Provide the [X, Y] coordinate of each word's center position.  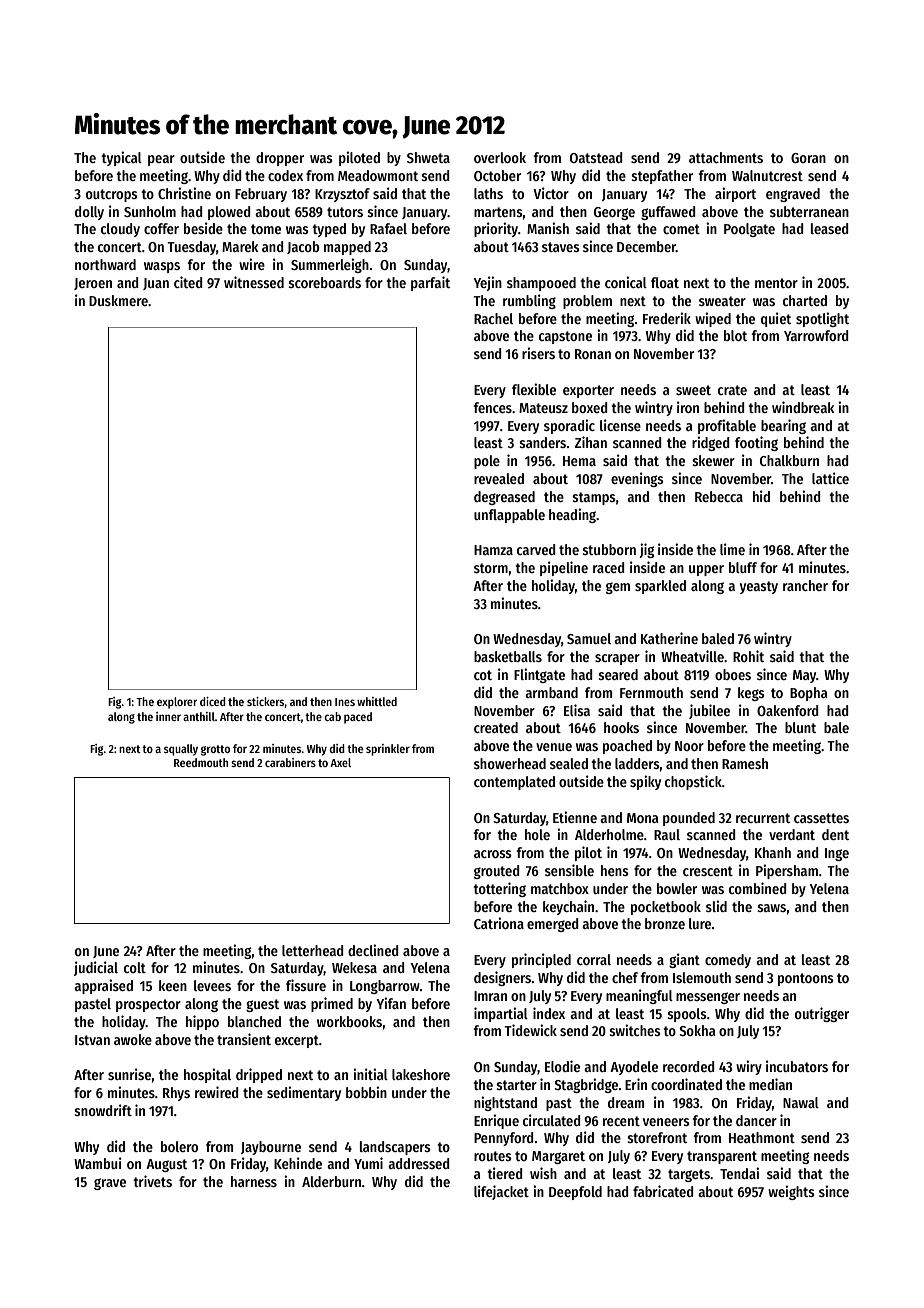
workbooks [349, 1021]
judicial [96, 968]
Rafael [388, 228]
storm [491, 568]
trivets [152, 1181]
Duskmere [118, 300]
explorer [177, 703]
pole [487, 462]
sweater [722, 301]
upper [706, 570]
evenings [637, 479]
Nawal [801, 1102]
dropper [280, 159]
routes [493, 1156]
